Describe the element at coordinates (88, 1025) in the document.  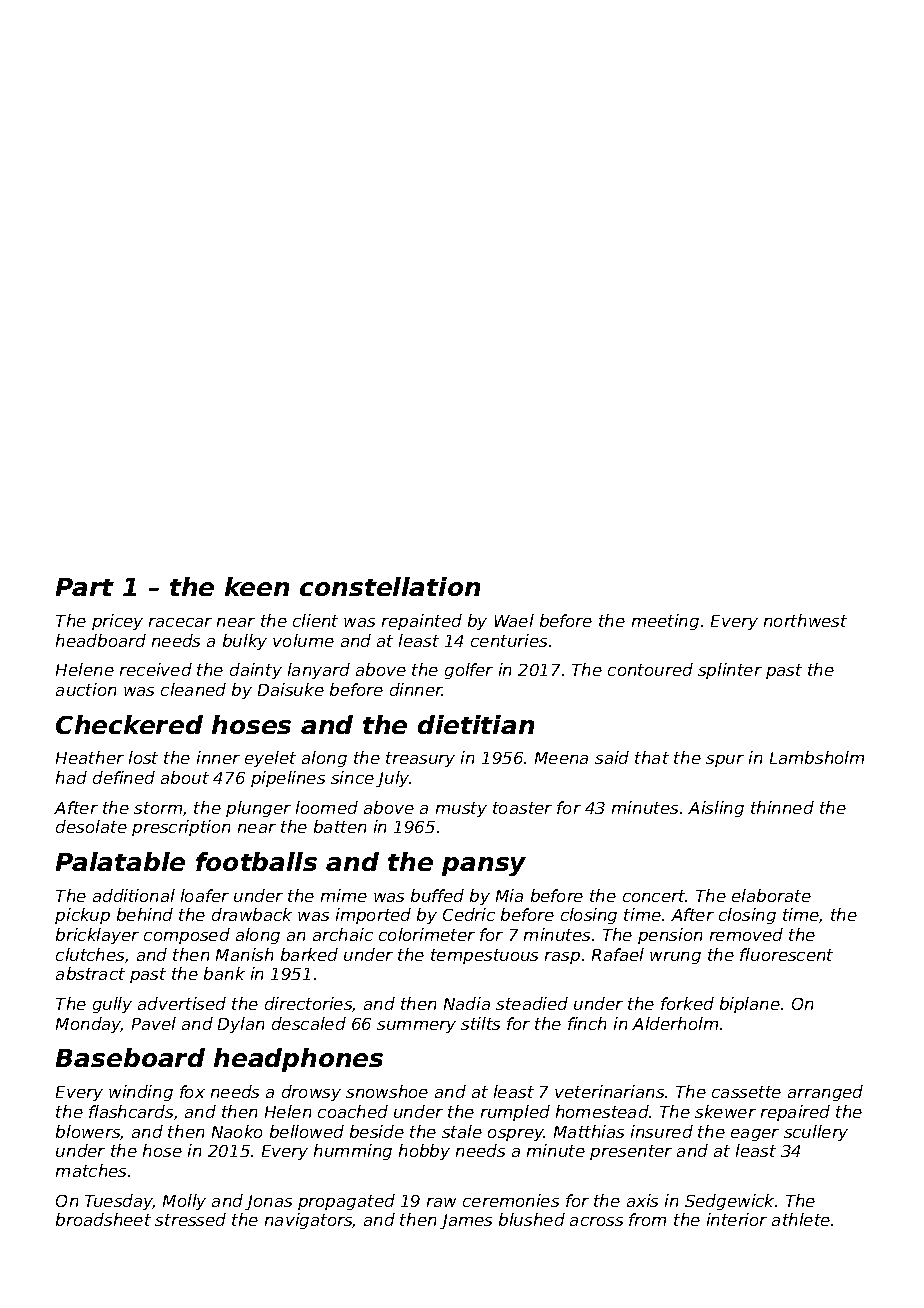
I see `Monday` at that location.
